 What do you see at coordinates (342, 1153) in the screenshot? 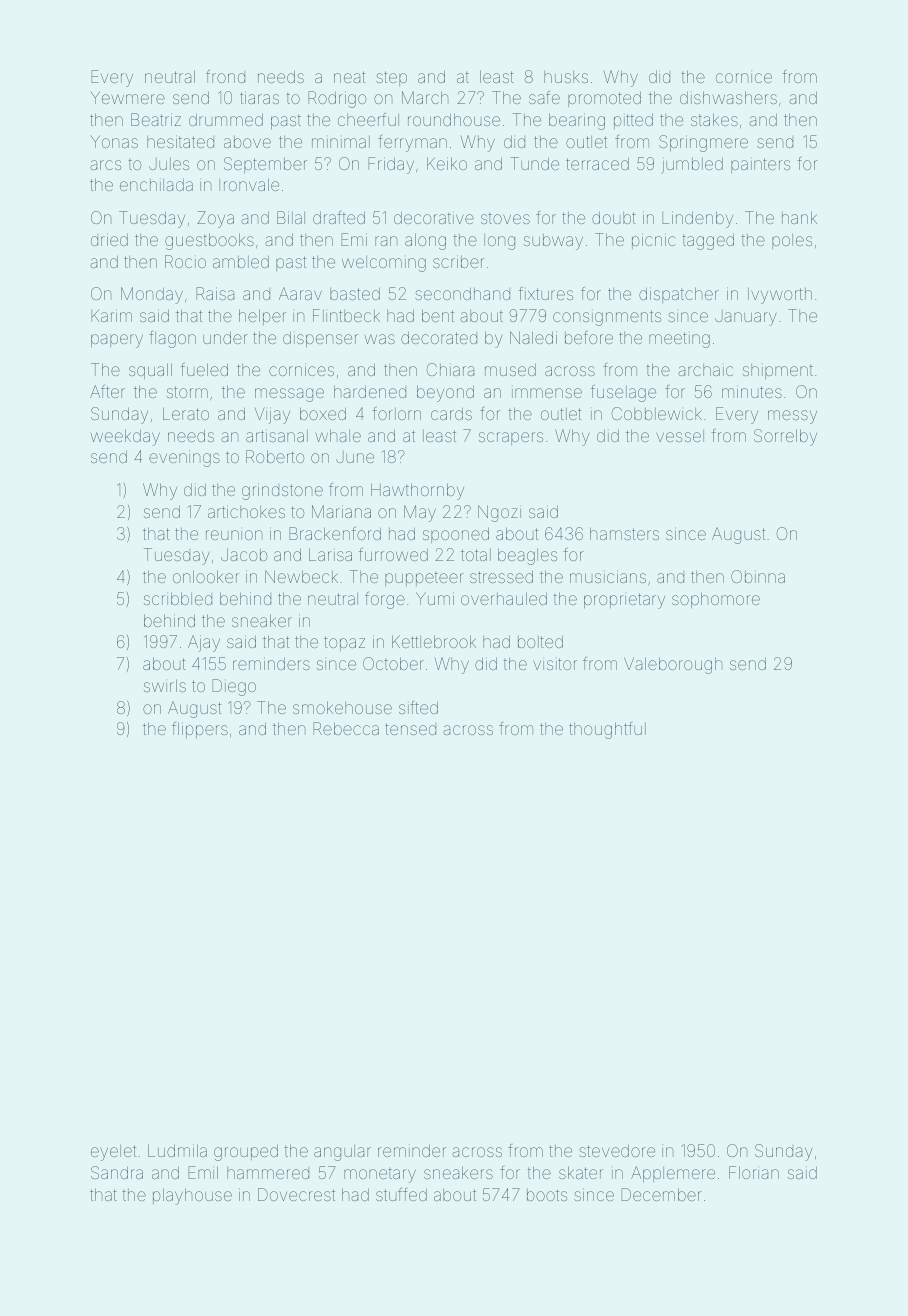
I see `angular` at bounding box center [342, 1153].
